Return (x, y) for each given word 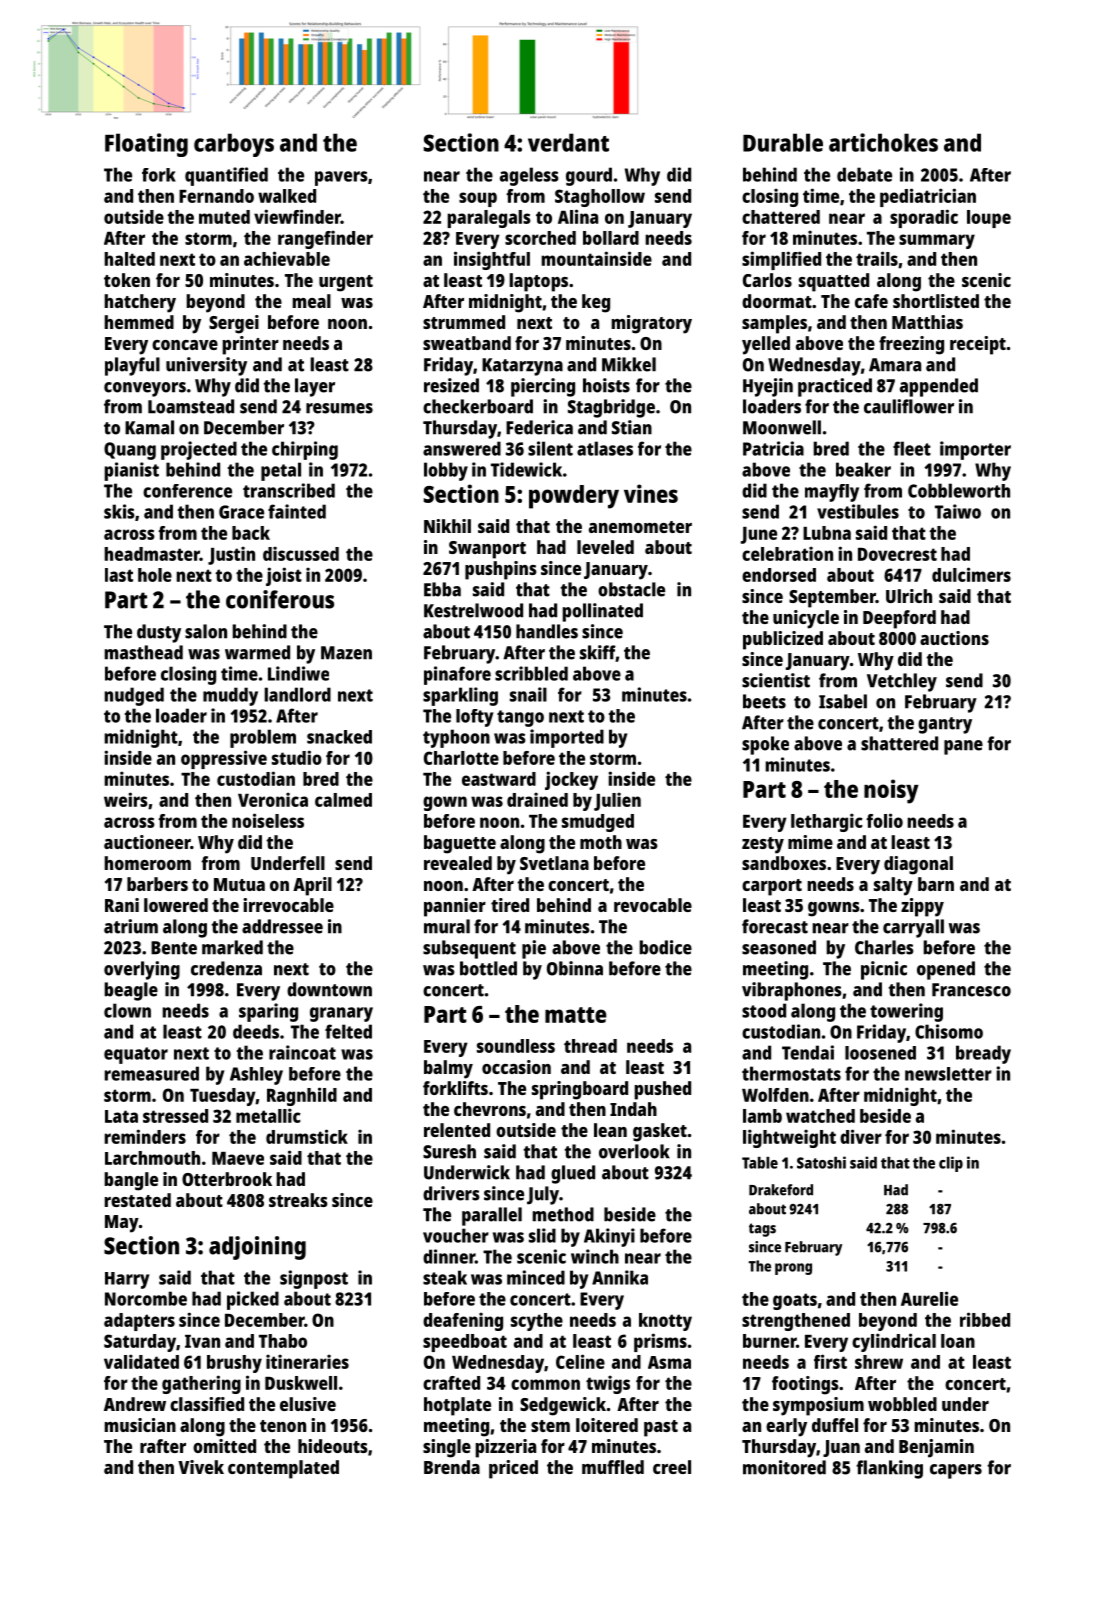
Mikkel (629, 364)
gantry (945, 725)
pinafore (457, 675)
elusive (308, 1404)
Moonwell (782, 427)
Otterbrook (227, 1179)
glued (573, 1174)
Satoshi (821, 1162)
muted (224, 217)
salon (206, 631)
